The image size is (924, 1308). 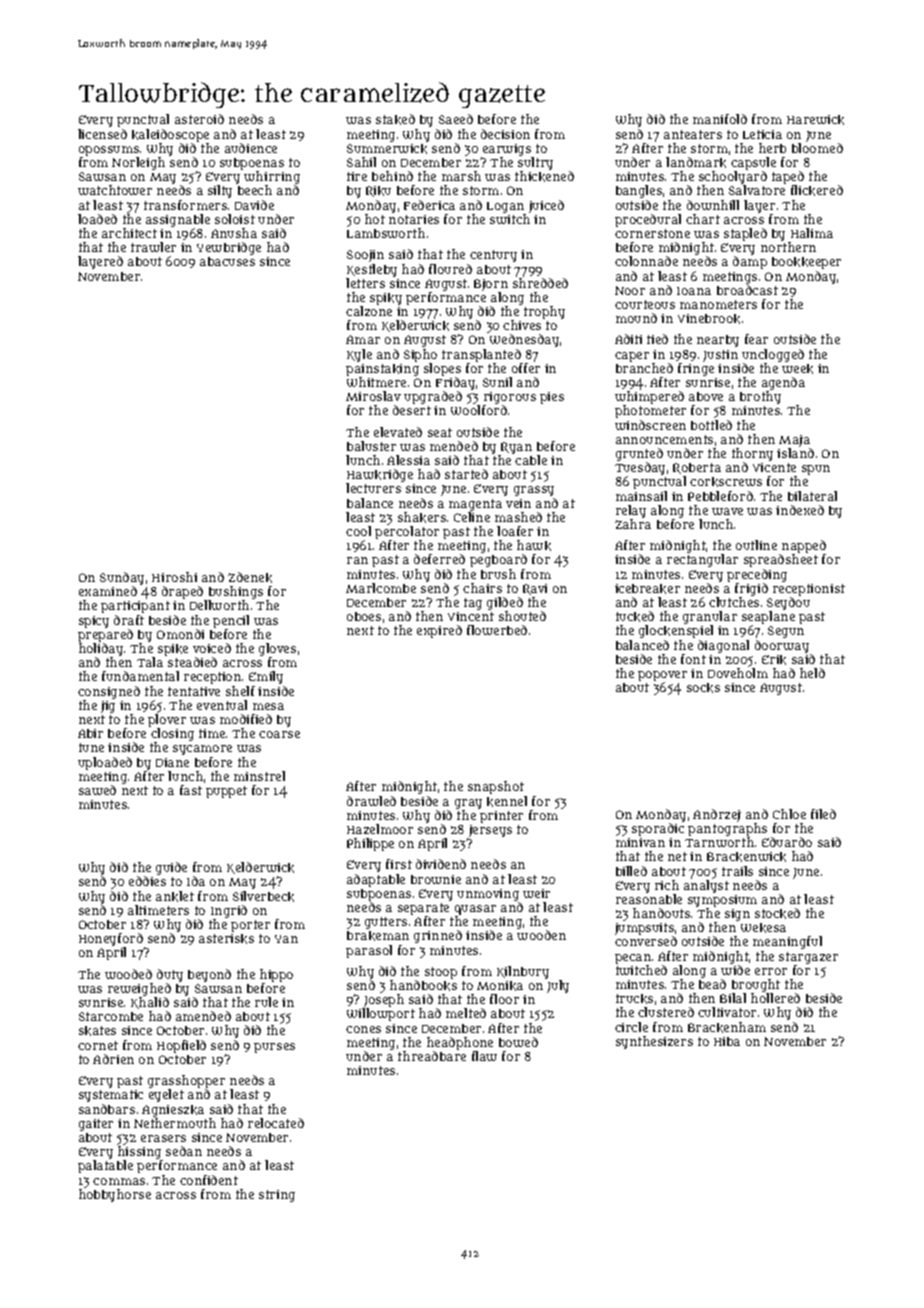 What do you see at coordinates (376, 382) in the screenshot?
I see `Whitmere` at bounding box center [376, 382].
